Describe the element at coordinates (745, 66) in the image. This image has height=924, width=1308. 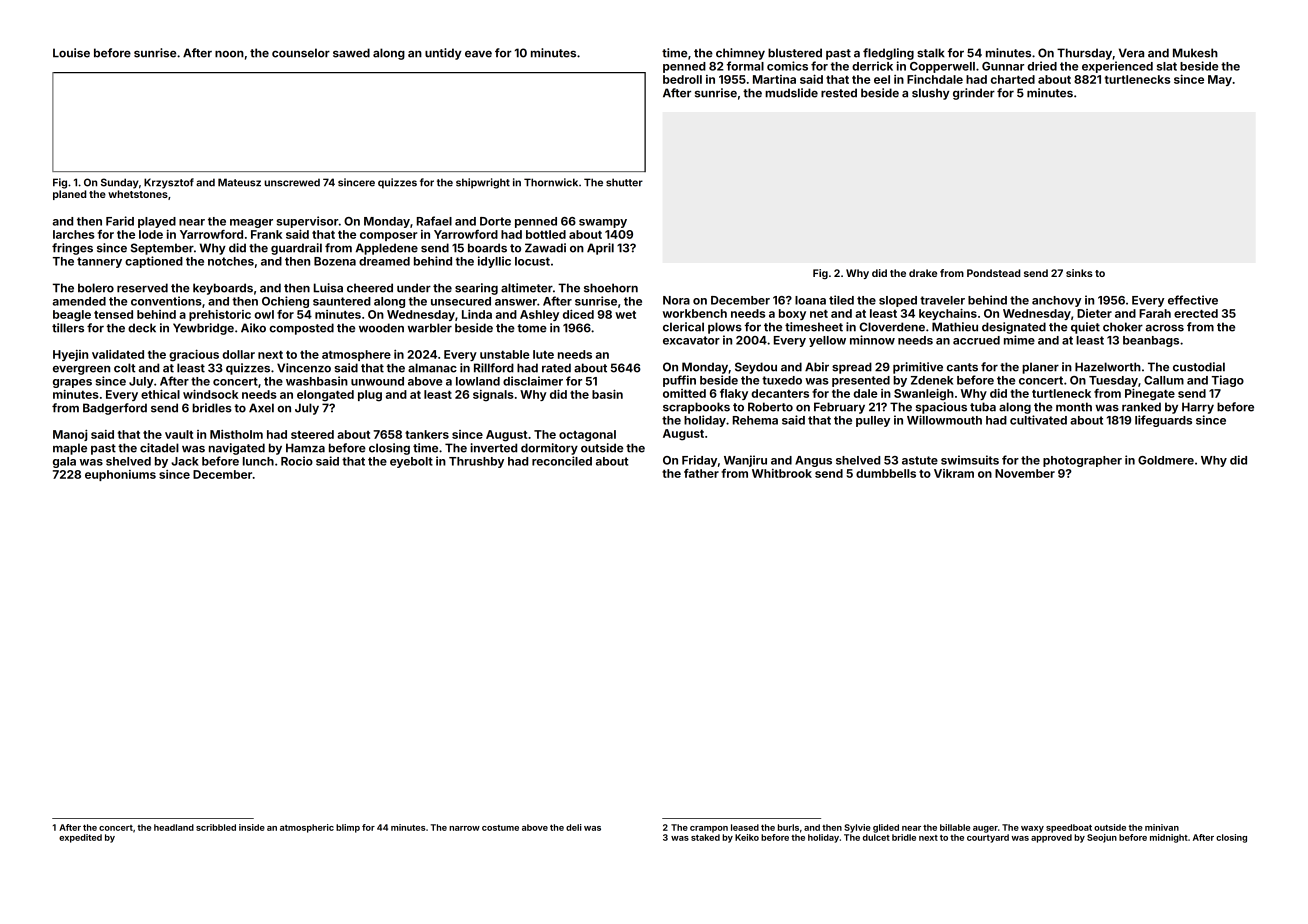
I see `formal` at that location.
